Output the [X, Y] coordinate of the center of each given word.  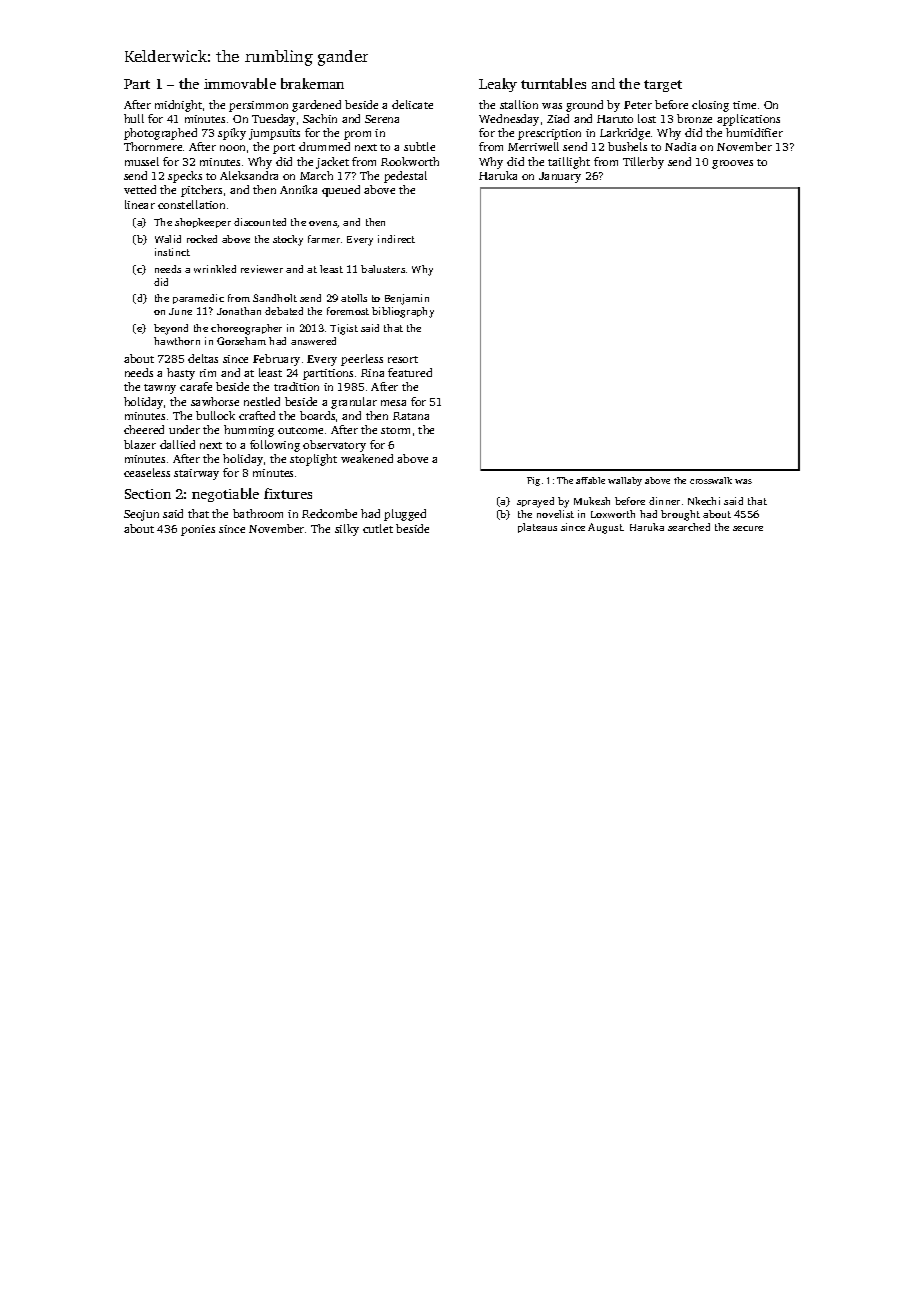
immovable [240, 83]
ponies [198, 530]
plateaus [537, 528]
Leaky [498, 85]
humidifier [754, 132]
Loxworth [613, 514]
